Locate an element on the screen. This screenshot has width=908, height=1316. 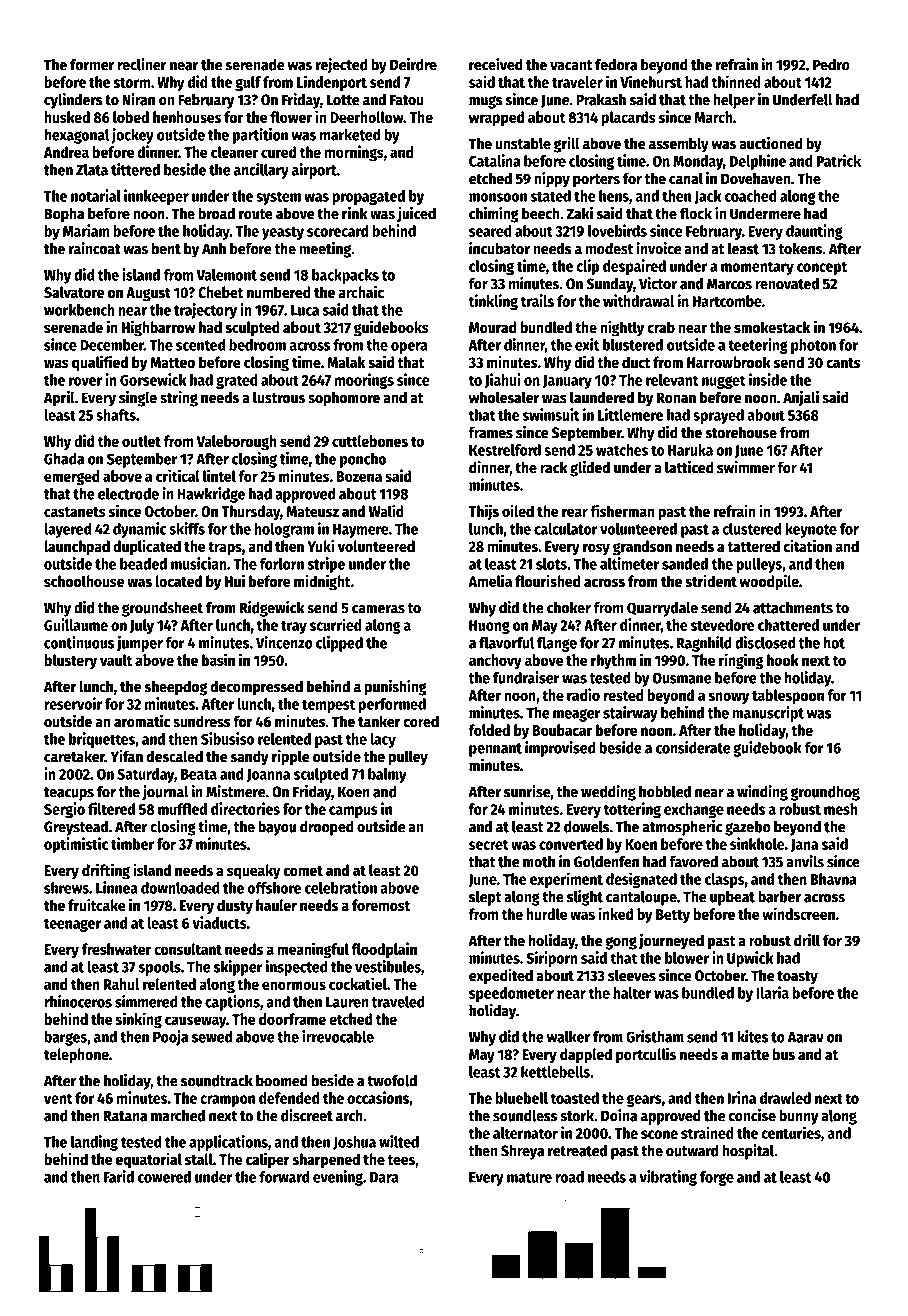
cowered is located at coordinates (164, 1177).
